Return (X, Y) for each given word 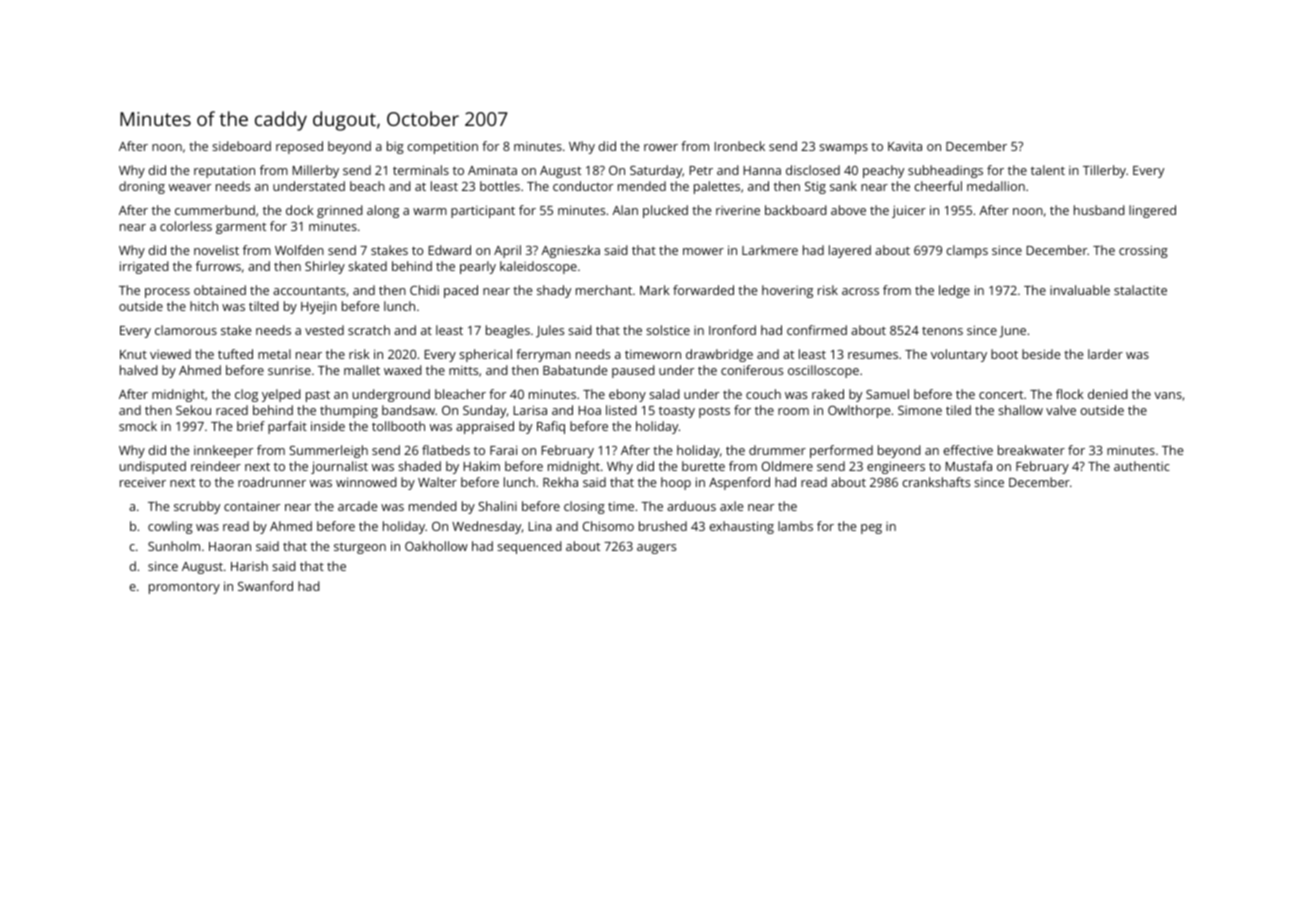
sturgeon (360, 548)
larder (1105, 354)
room (793, 411)
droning (142, 187)
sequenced (529, 547)
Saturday (656, 171)
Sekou (193, 410)
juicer (909, 211)
